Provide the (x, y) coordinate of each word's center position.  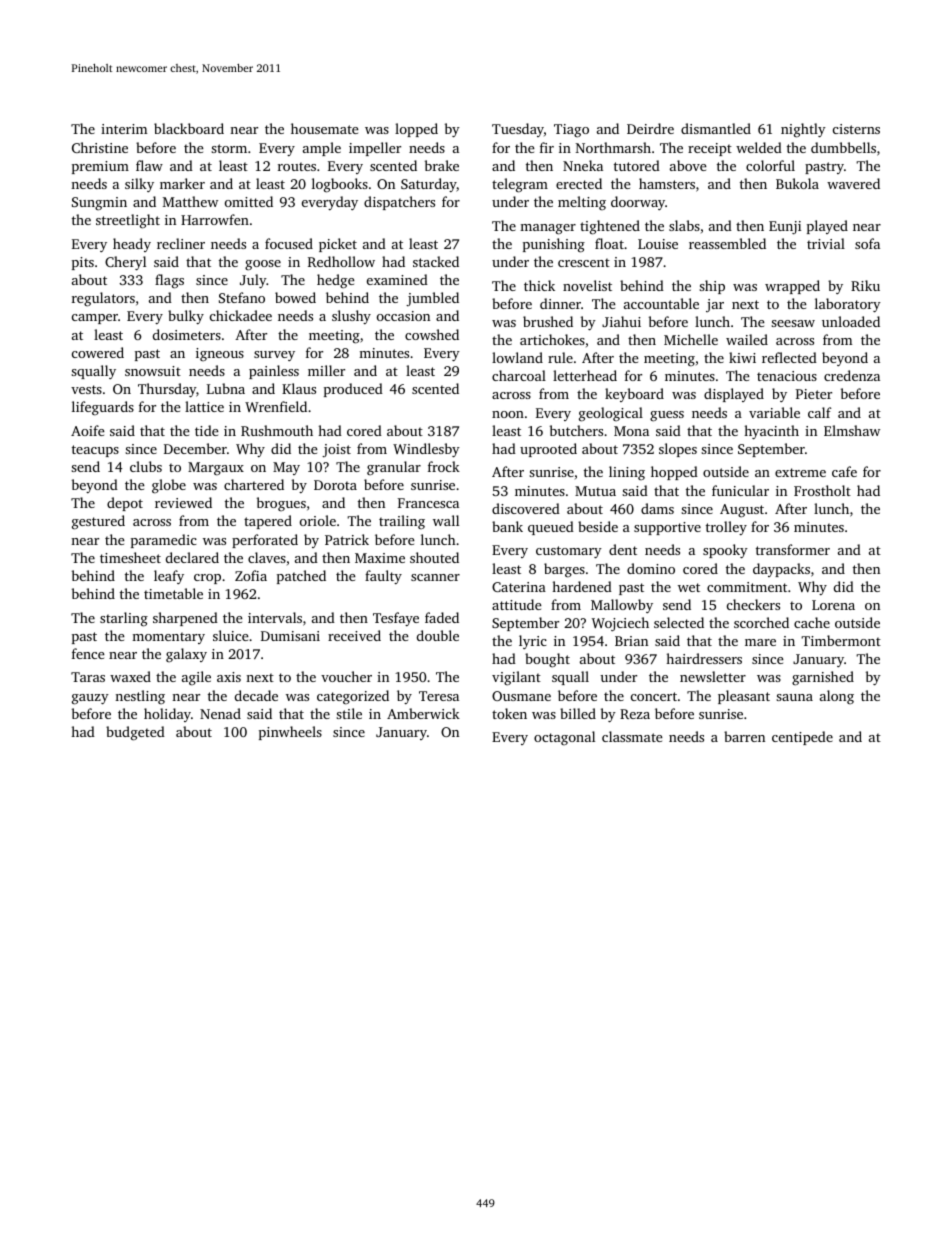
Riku (865, 285)
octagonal (564, 738)
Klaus (299, 388)
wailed (747, 339)
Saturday (428, 185)
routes (297, 166)
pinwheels (290, 733)
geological (611, 414)
